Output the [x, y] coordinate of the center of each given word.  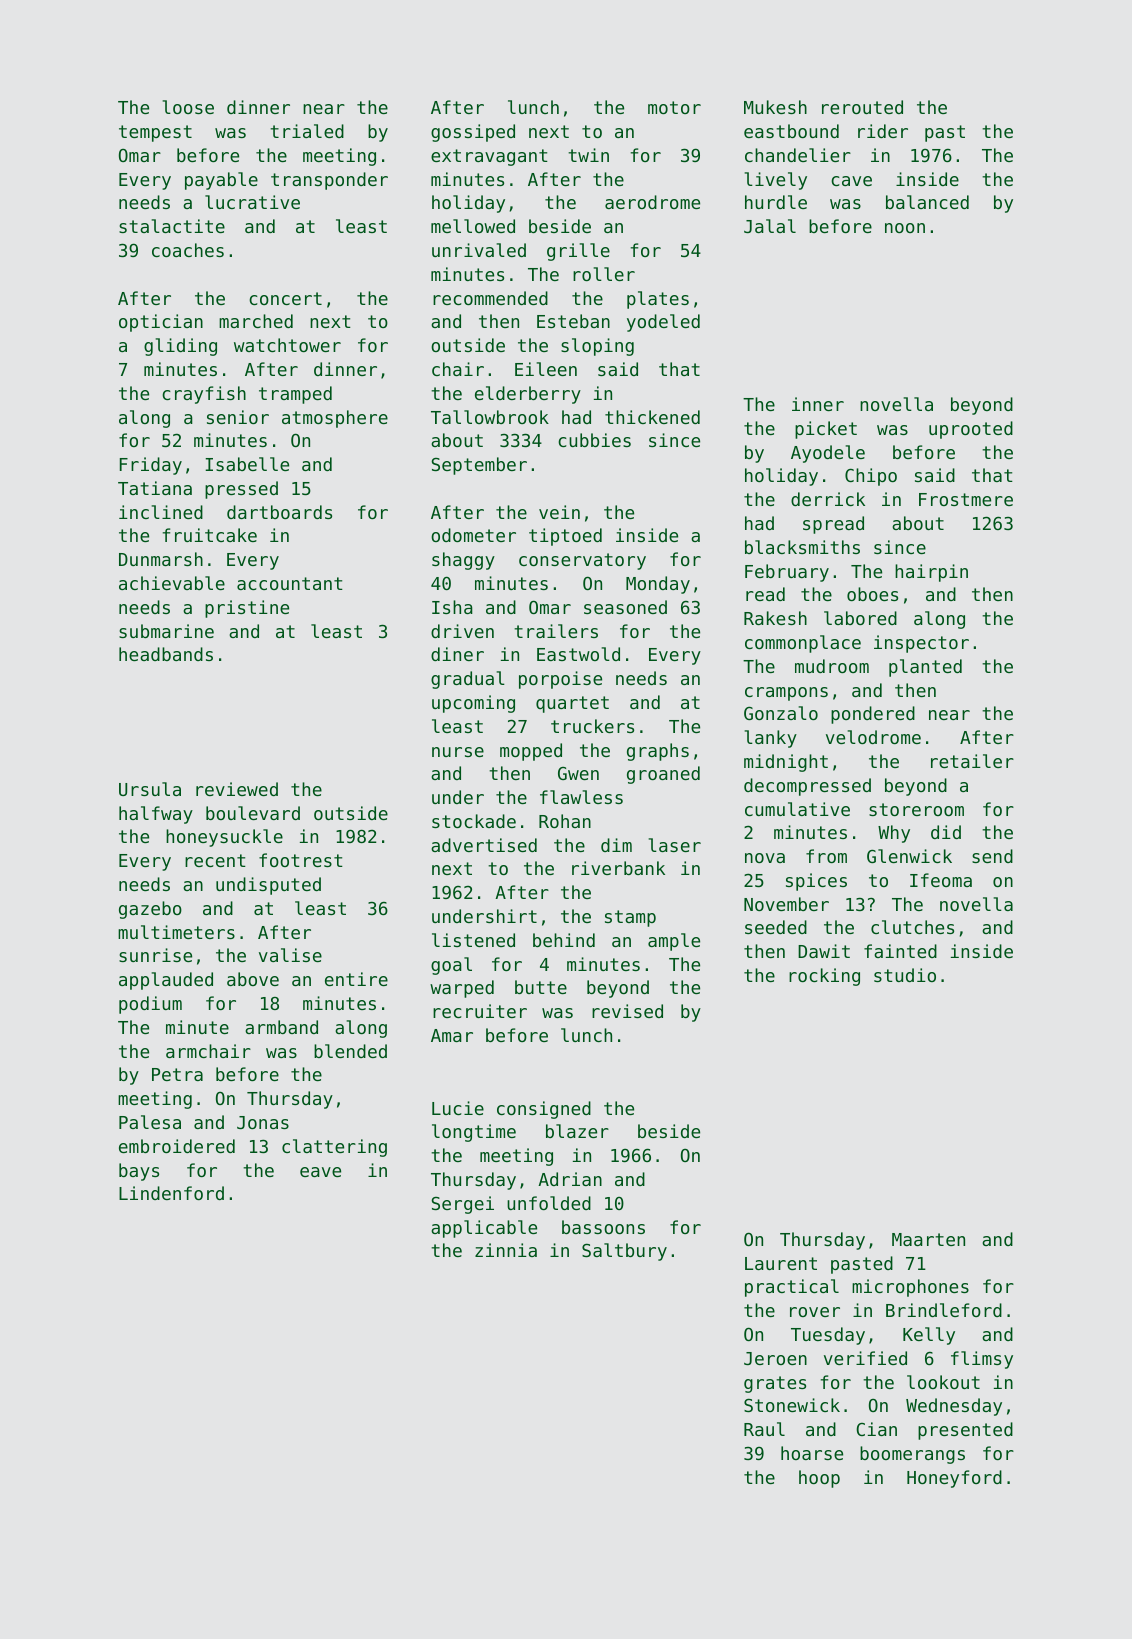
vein [559, 512]
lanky [771, 739]
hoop [819, 1479]
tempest [155, 133]
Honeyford [954, 1479]
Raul [764, 1429]
